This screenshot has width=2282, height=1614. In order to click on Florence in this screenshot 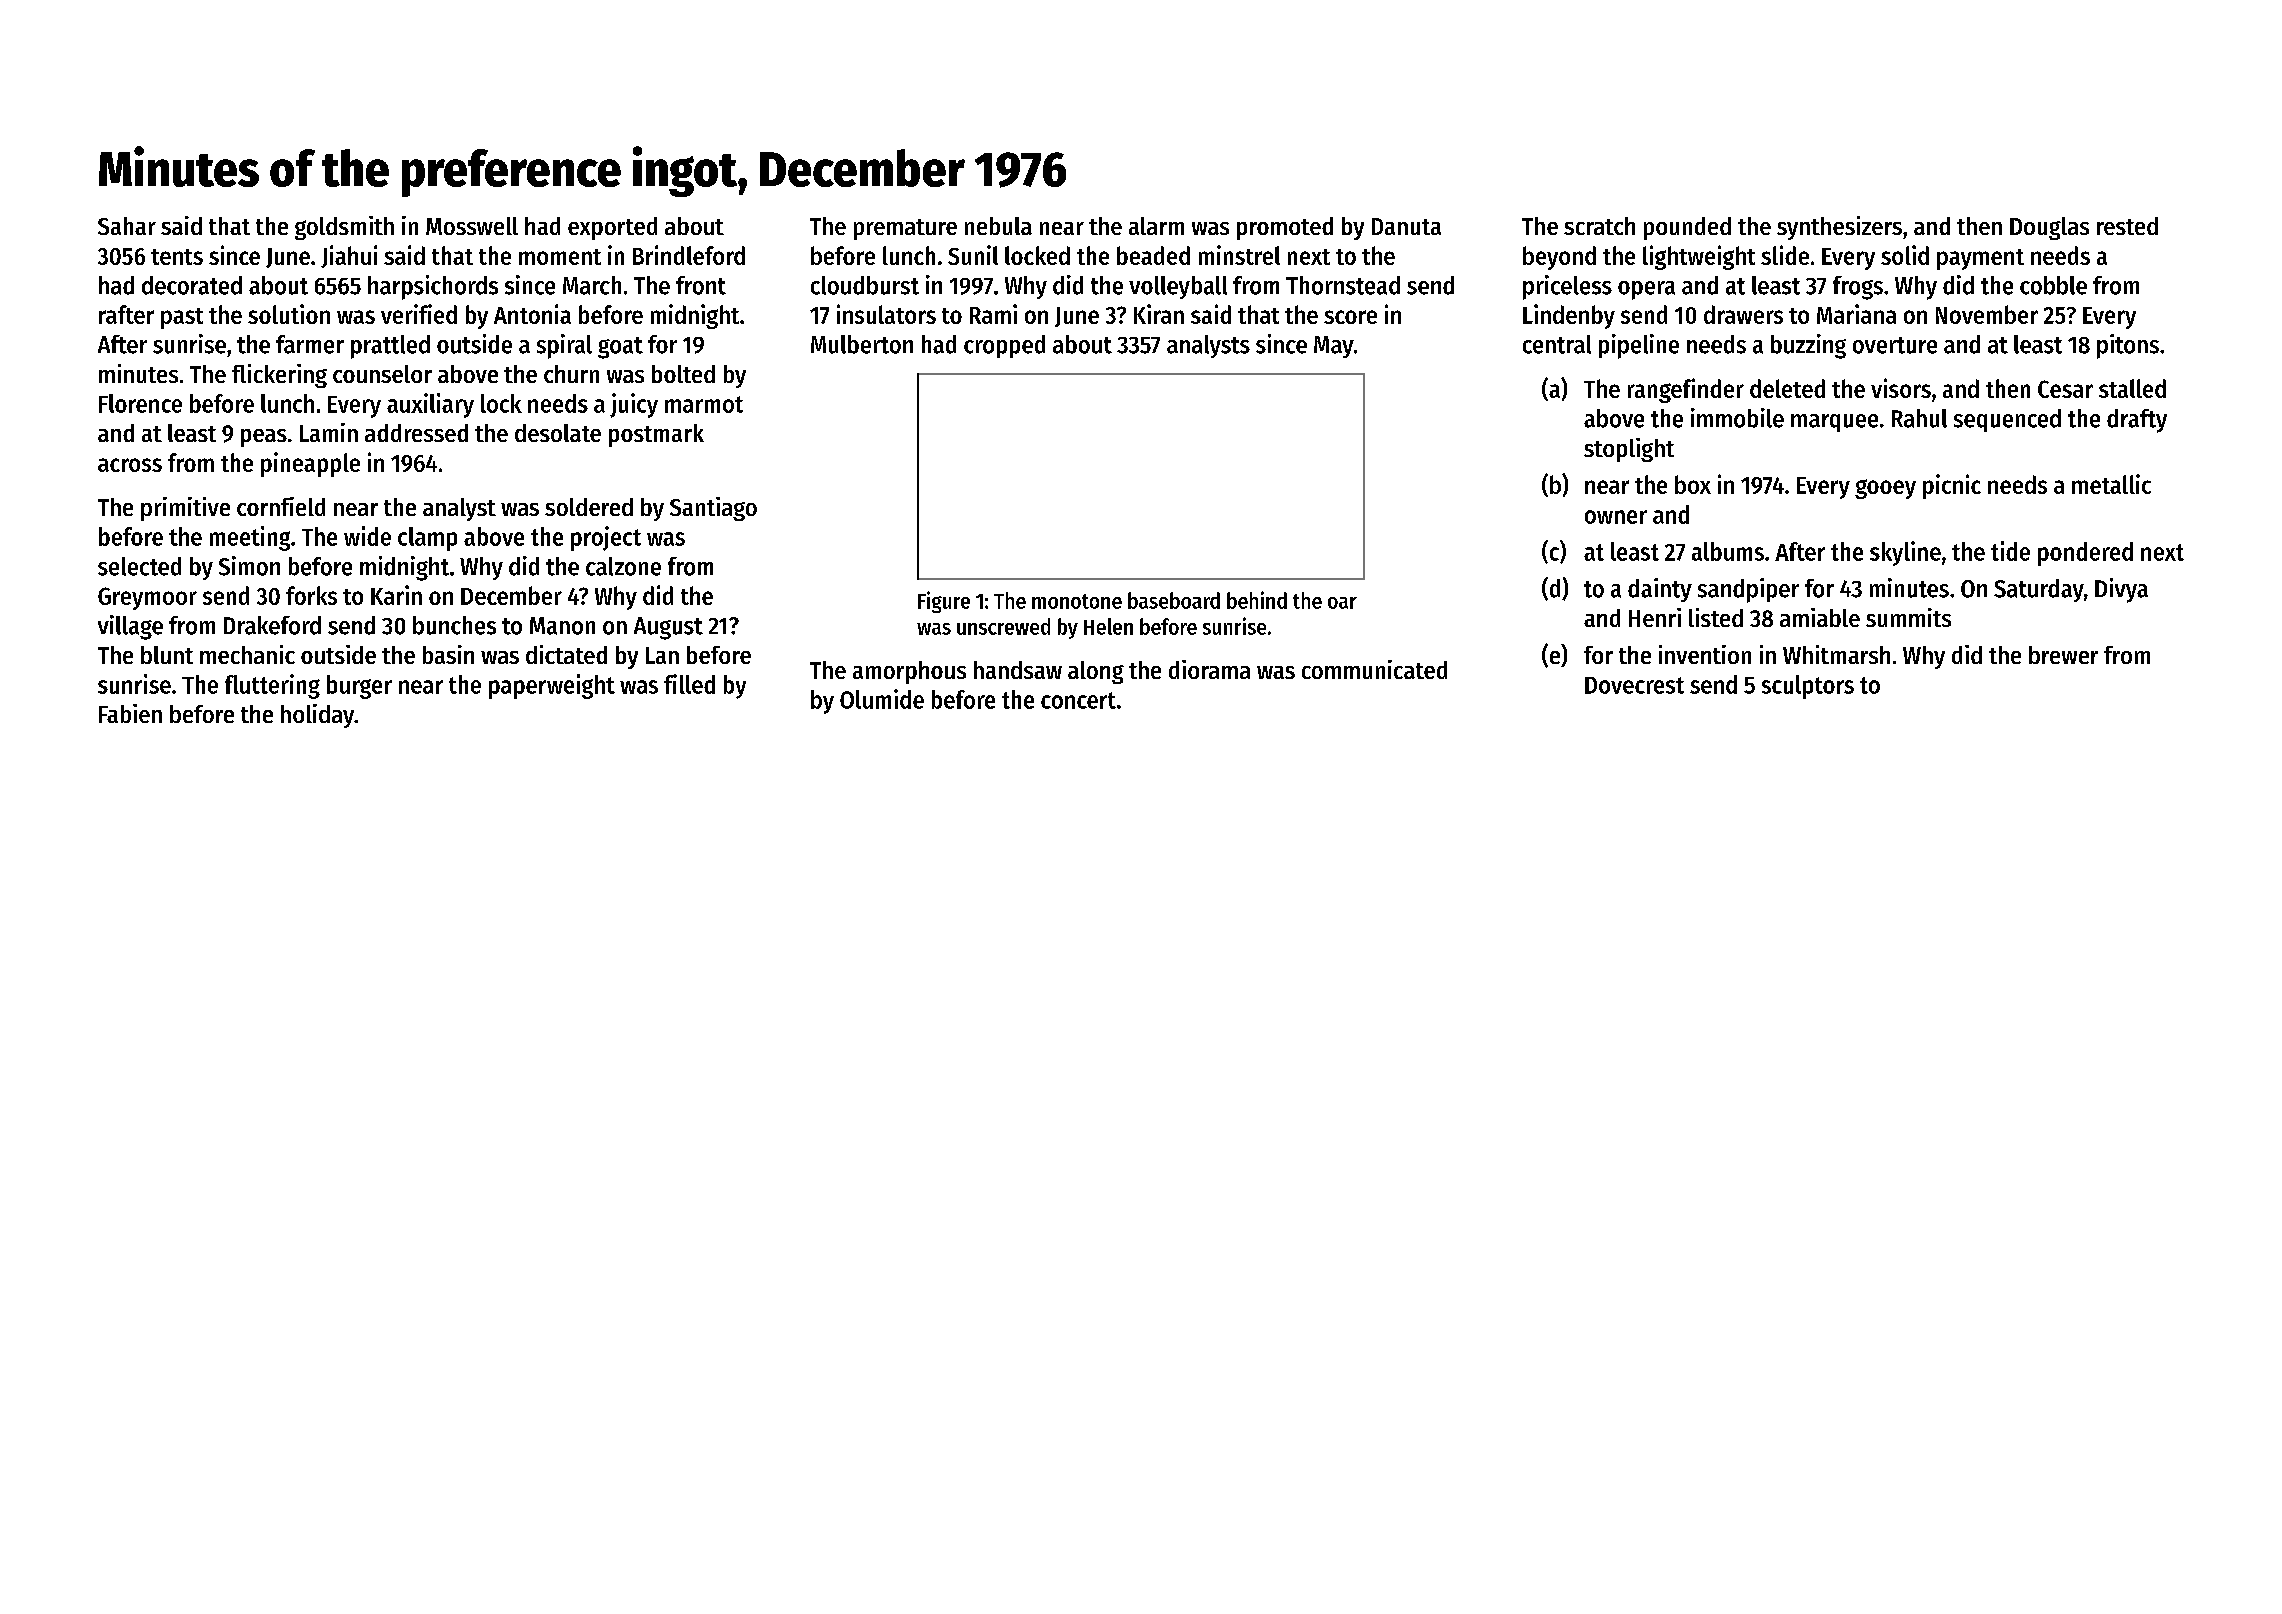, I will do `click(140, 403)`.
